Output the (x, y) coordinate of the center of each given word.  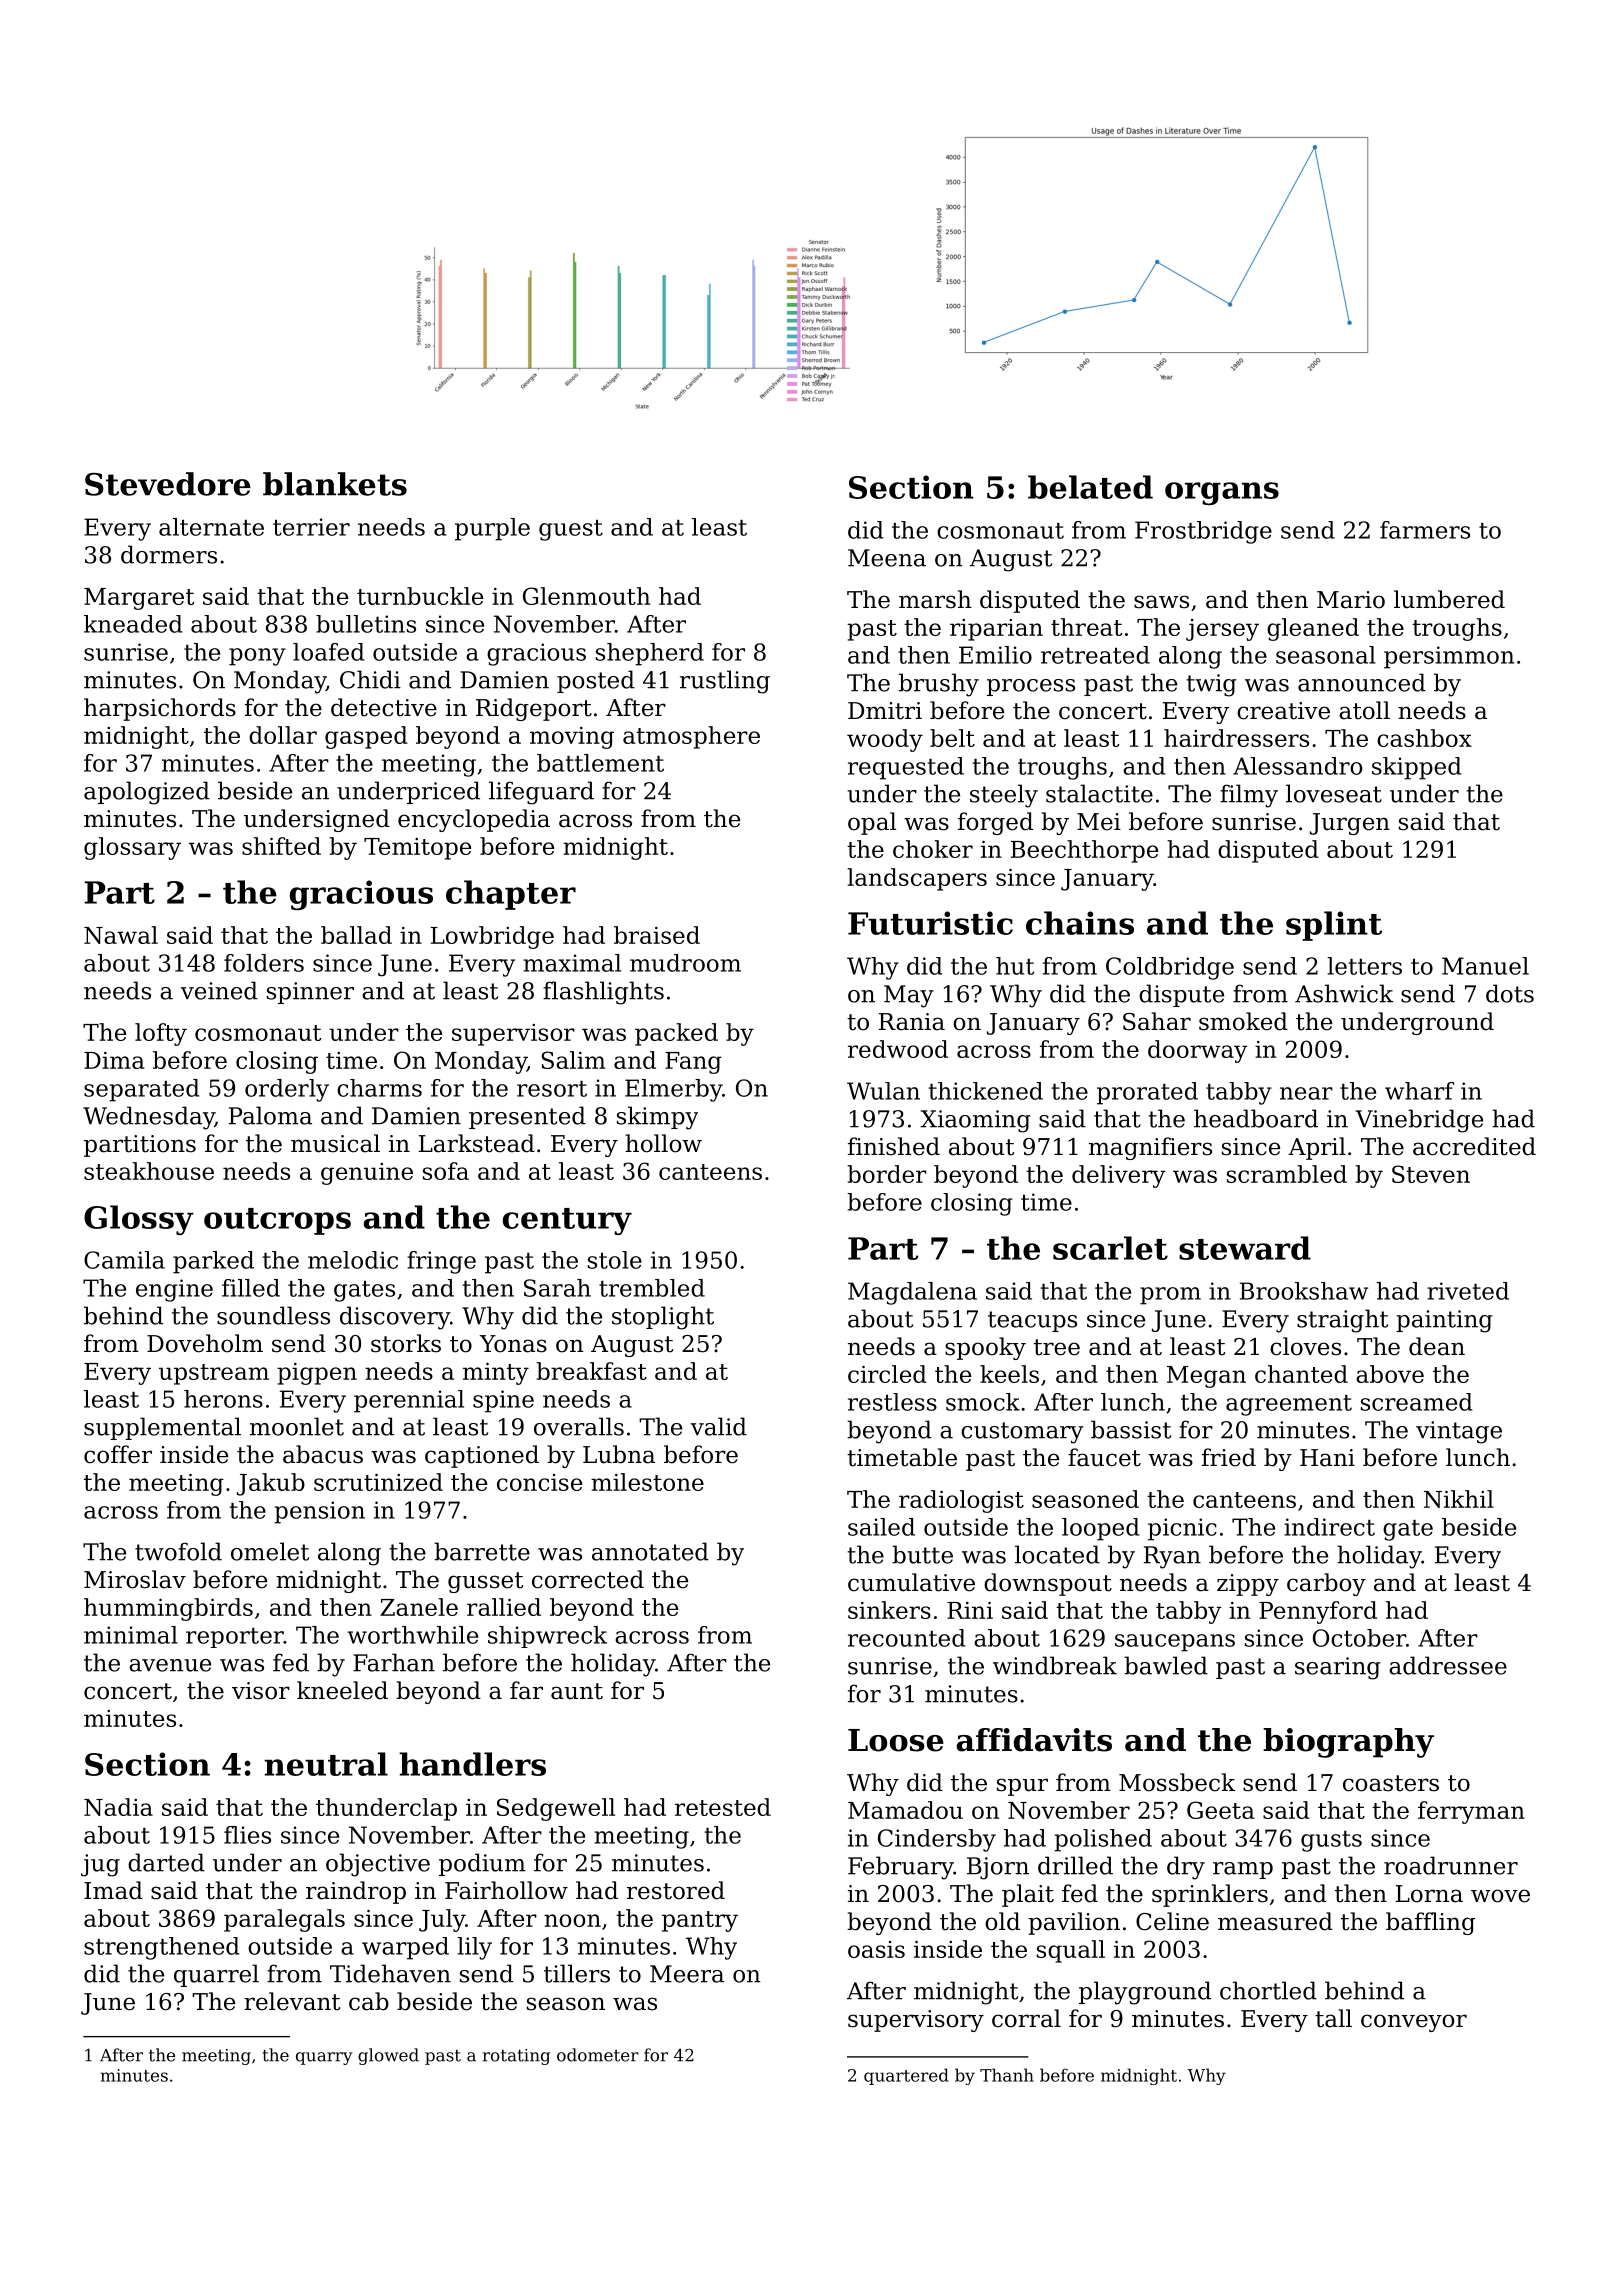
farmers (1425, 530)
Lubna (619, 1454)
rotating (516, 2057)
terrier (311, 527)
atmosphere (691, 737)
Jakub (271, 1484)
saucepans (1175, 1643)
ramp (1243, 1870)
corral (1026, 2018)
